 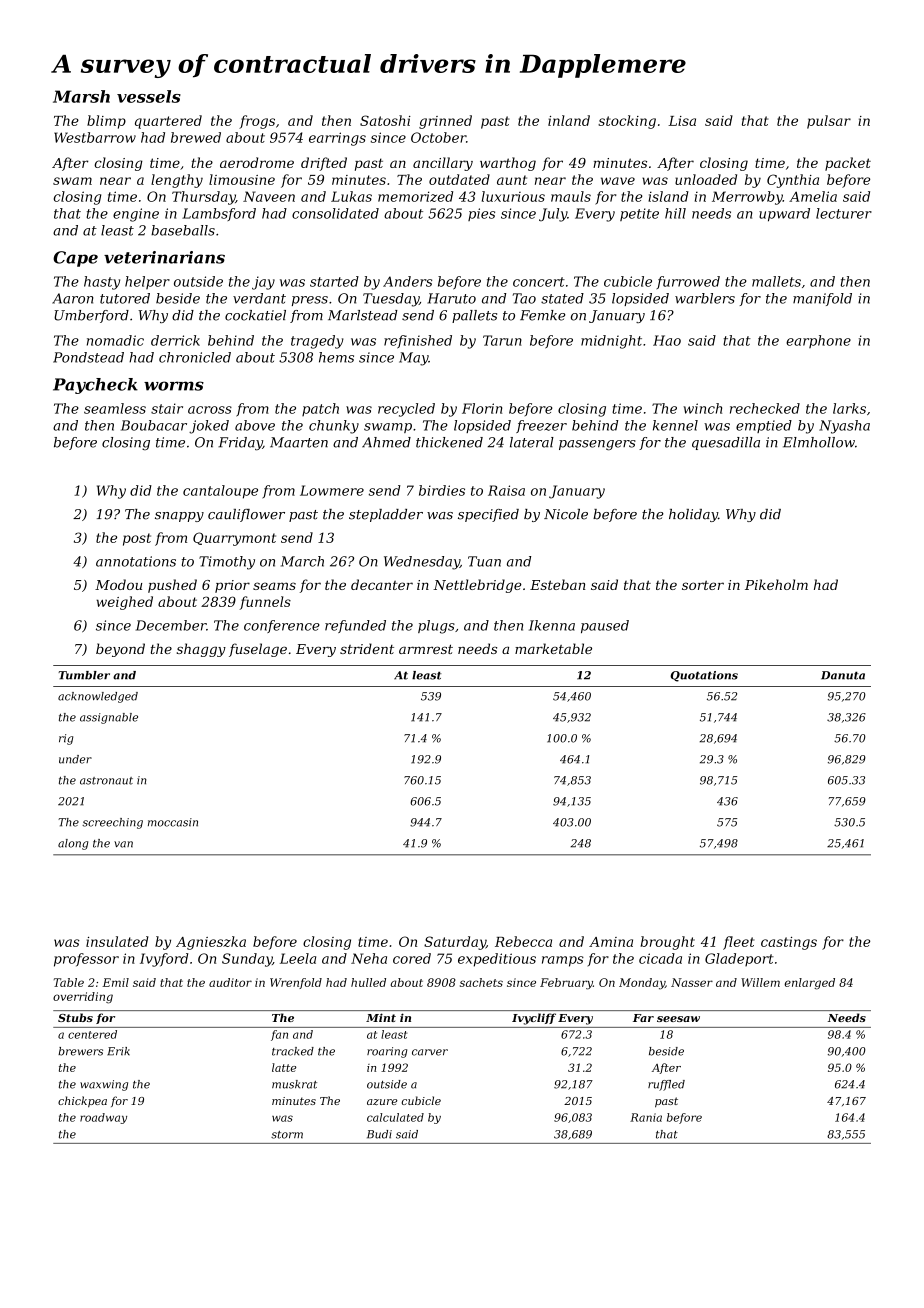 I want to click on Agnieszka, so click(x=211, y=943).
